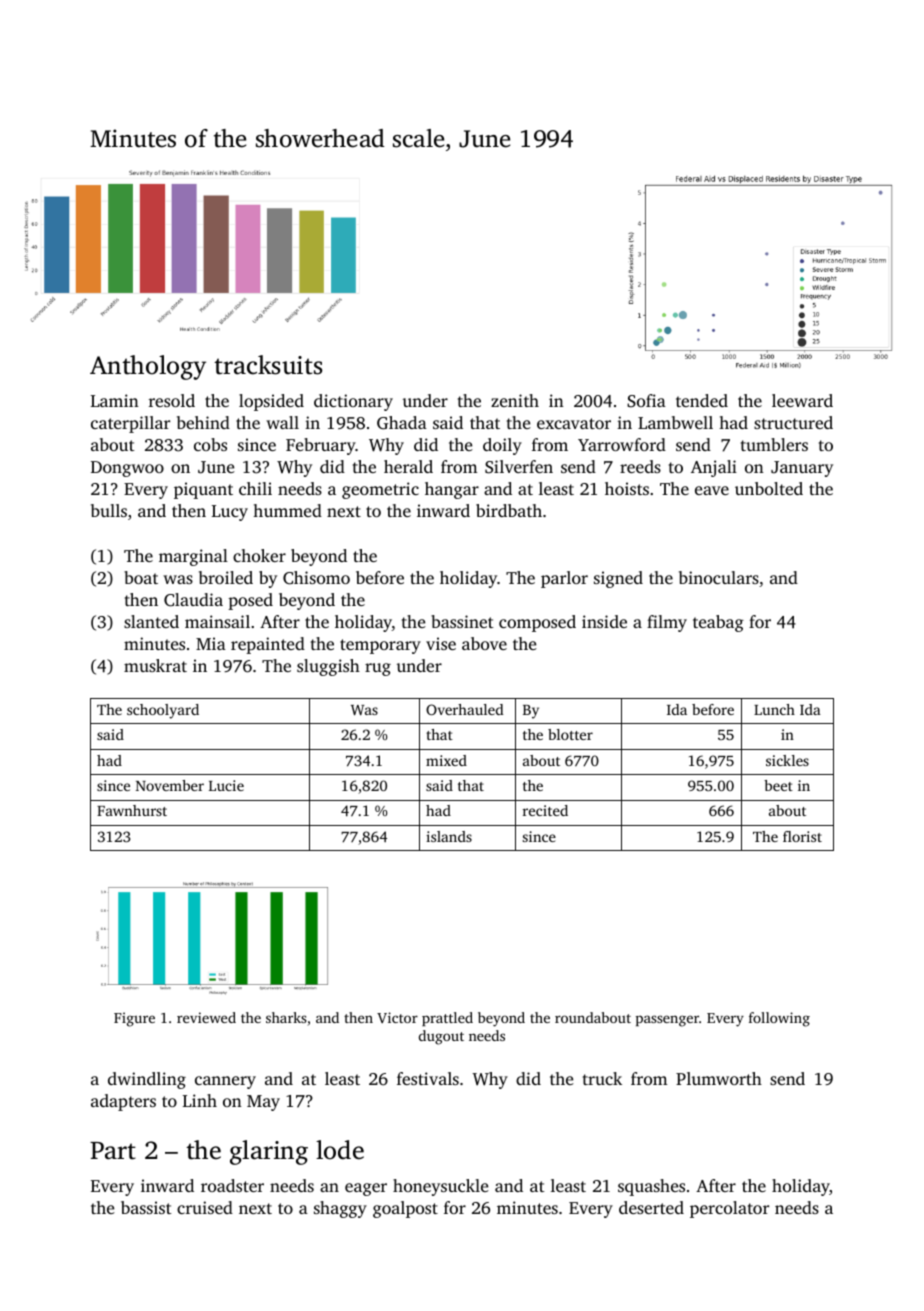 The image size is (924, 1311). I want to click on shaggy, so click(340, 1209).
